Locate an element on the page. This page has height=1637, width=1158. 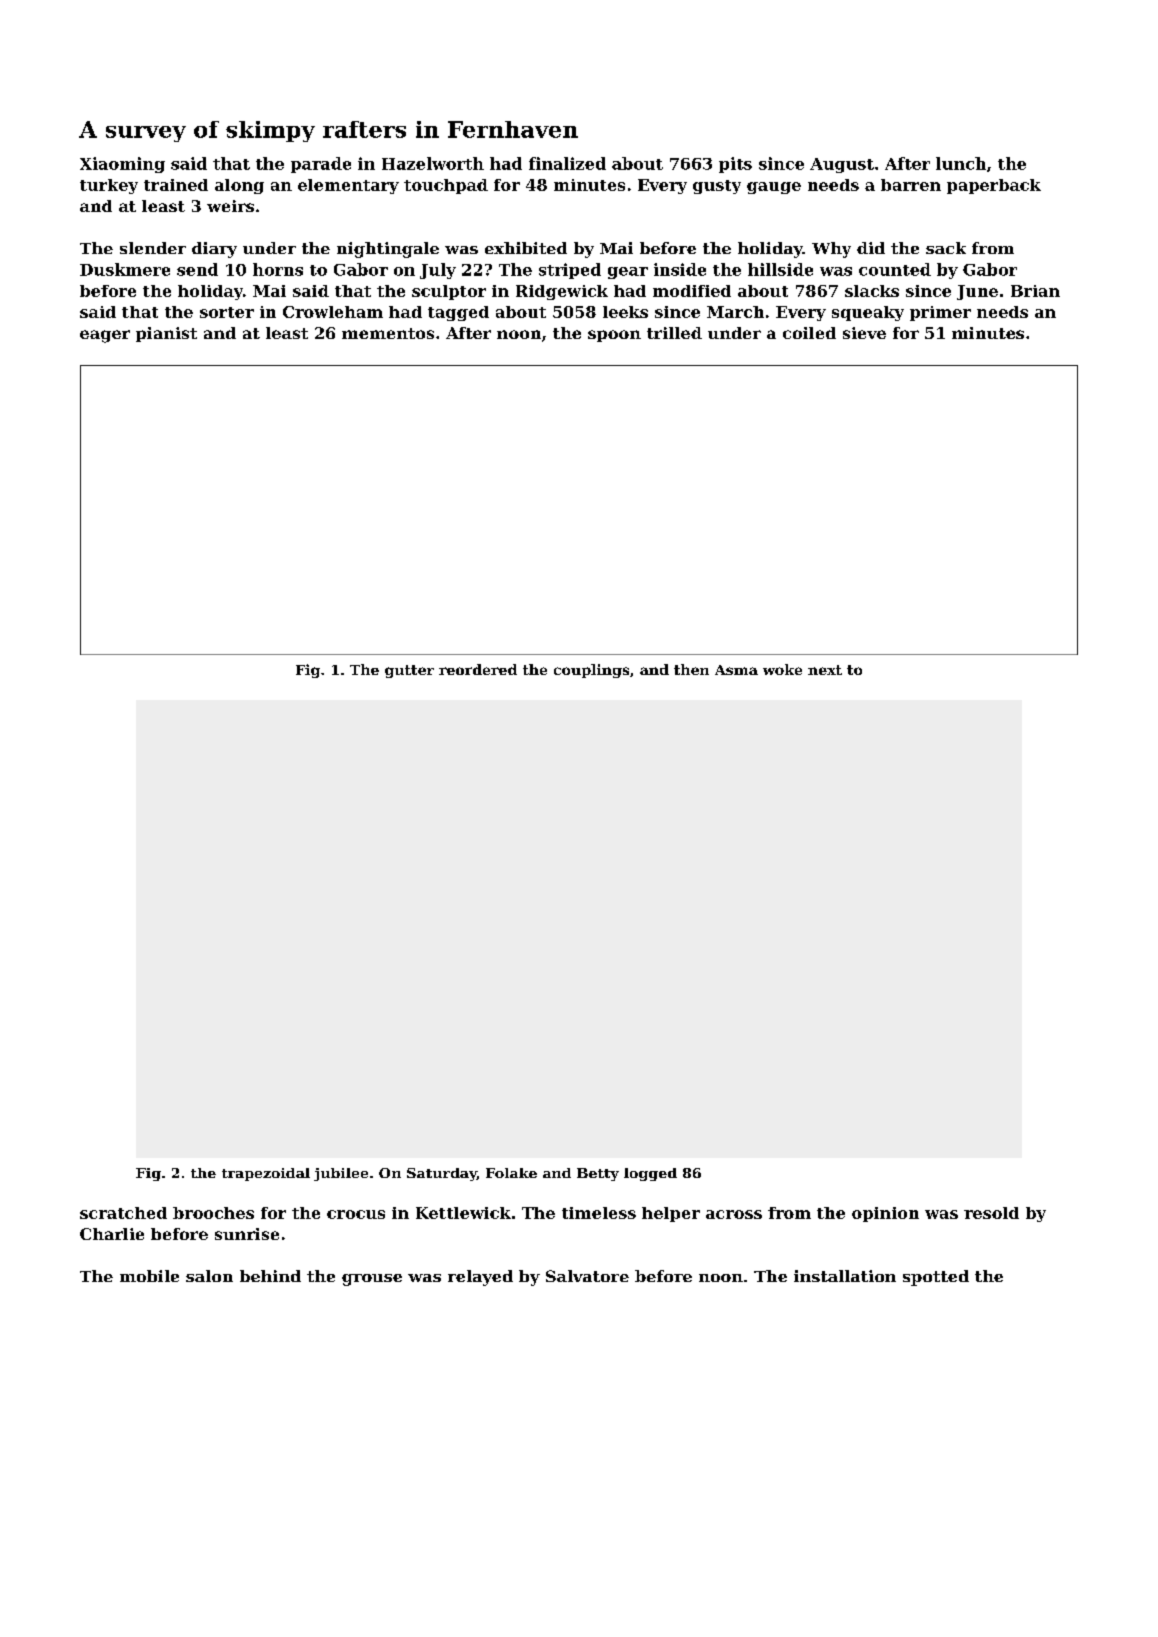
coiled is located at coordinates (809, 333).
